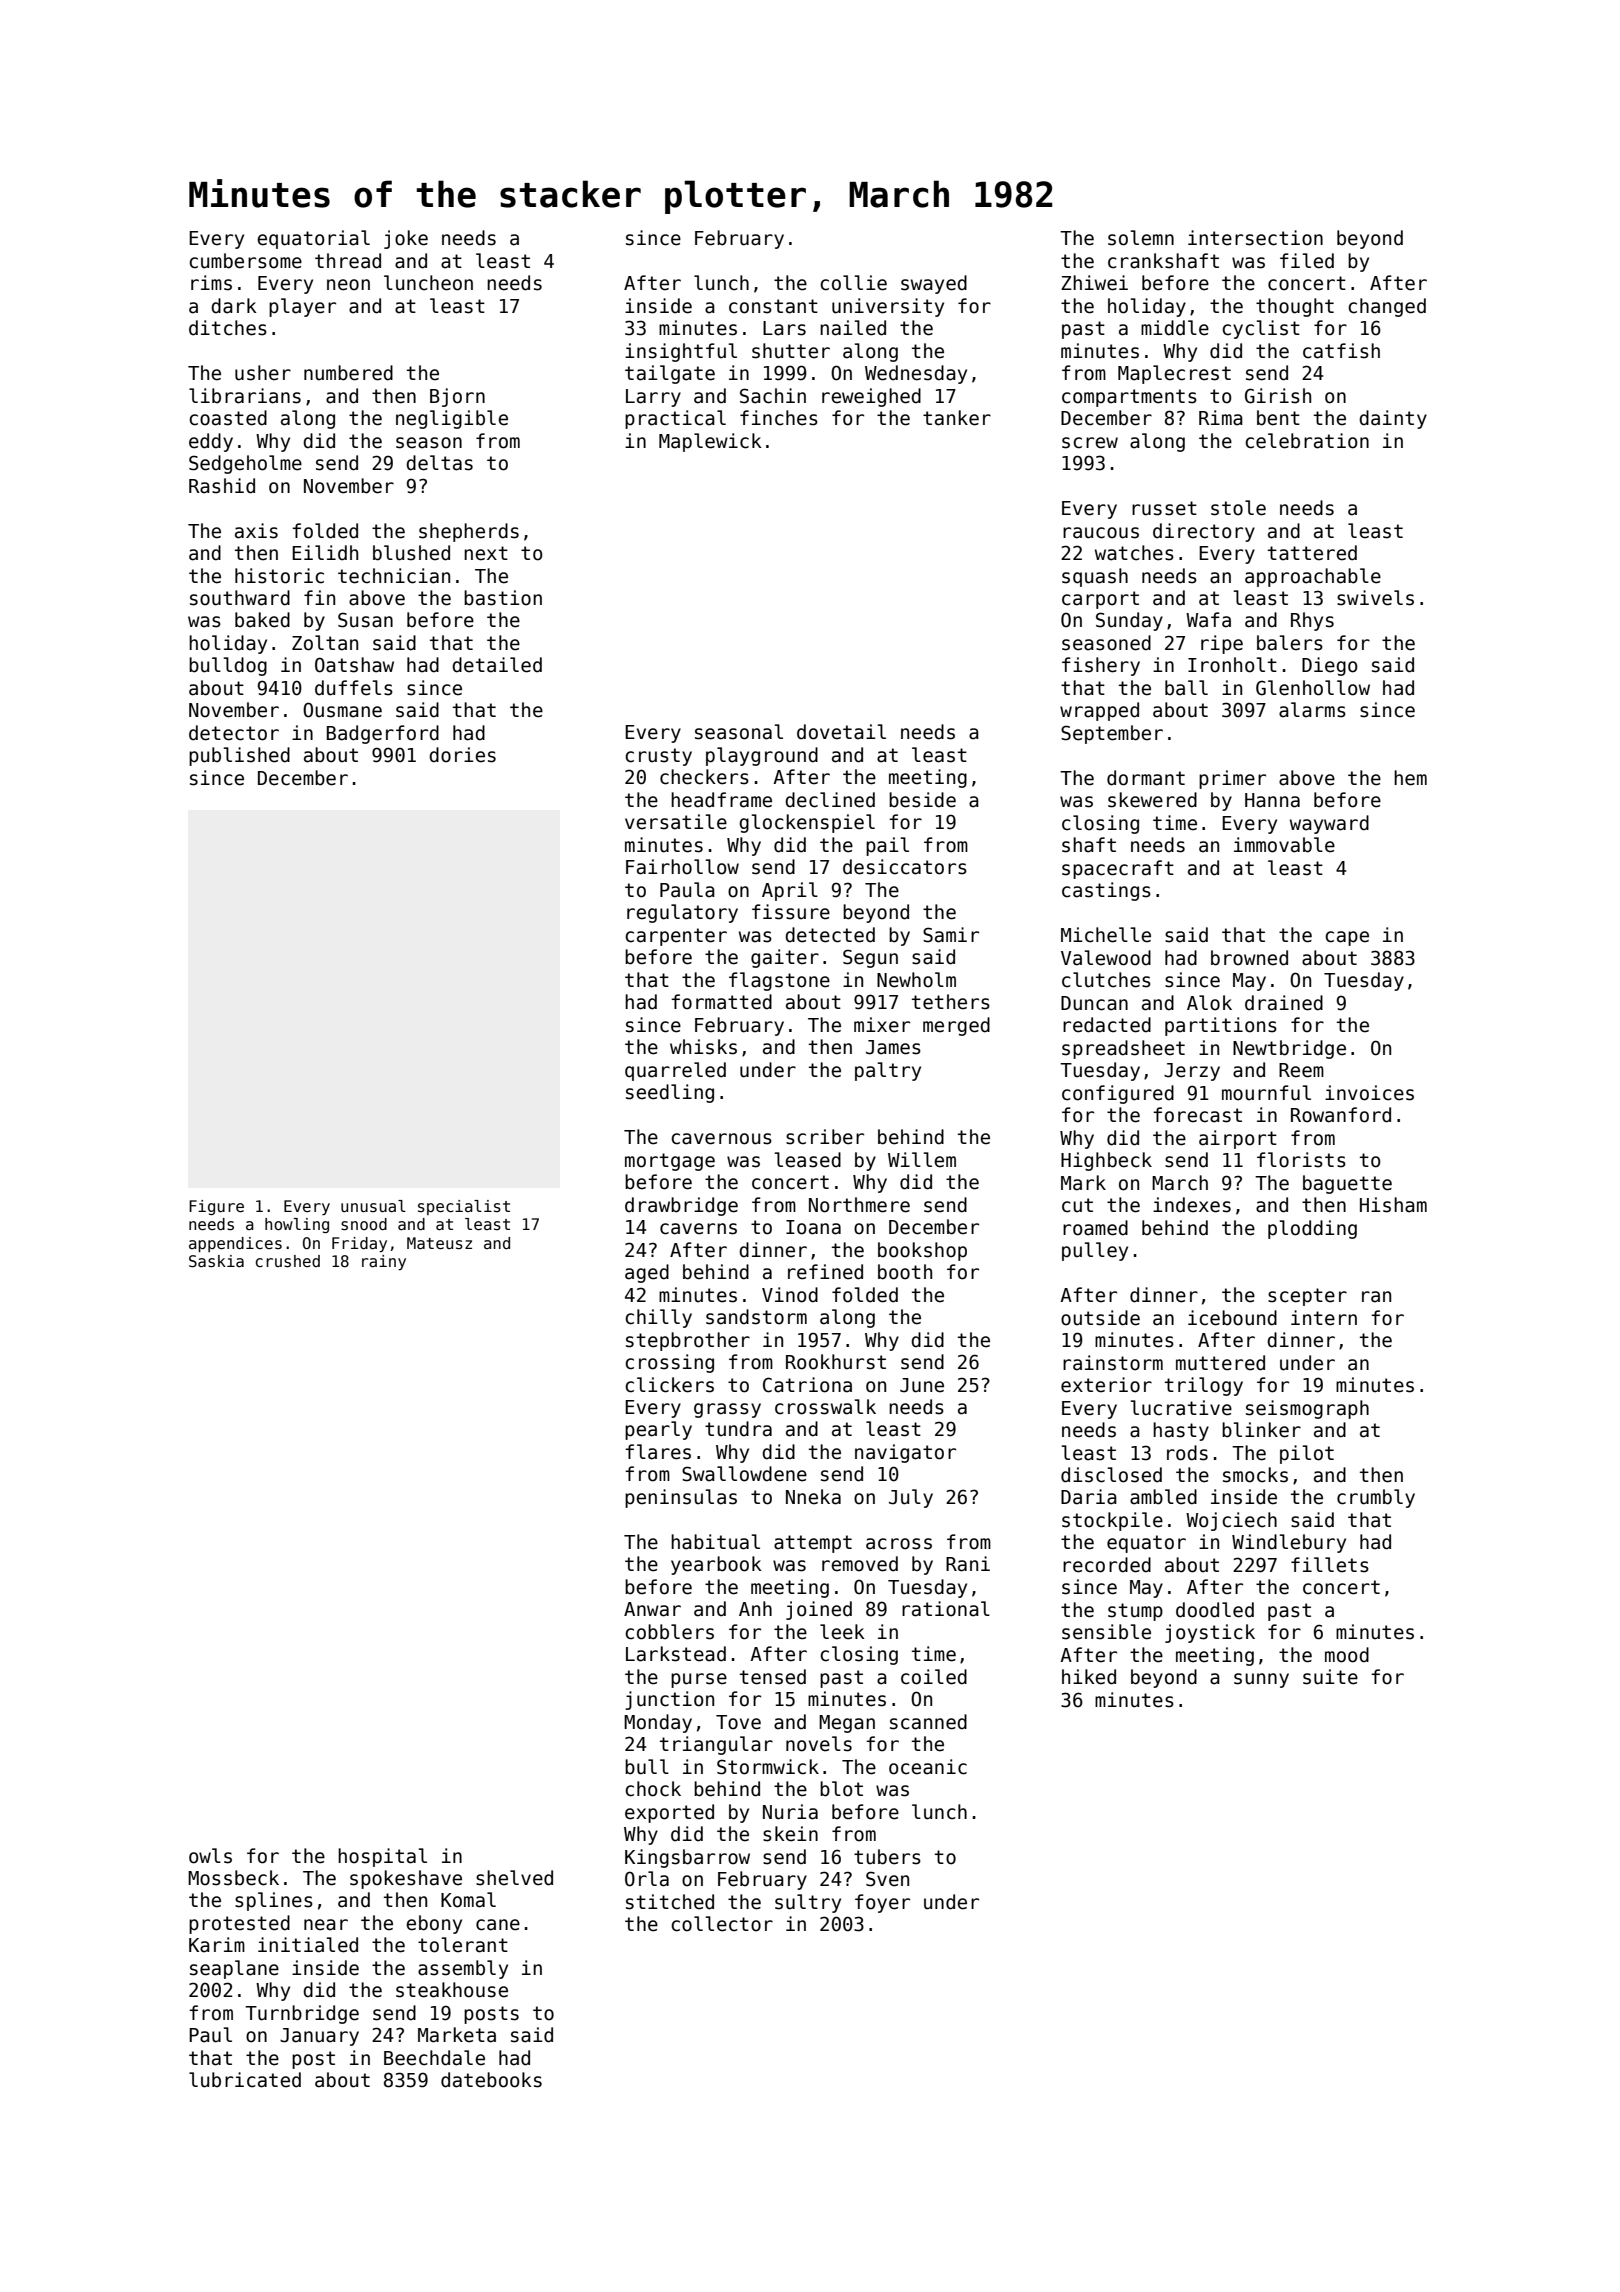  I want to click on dovetail, so click(841, 732).
